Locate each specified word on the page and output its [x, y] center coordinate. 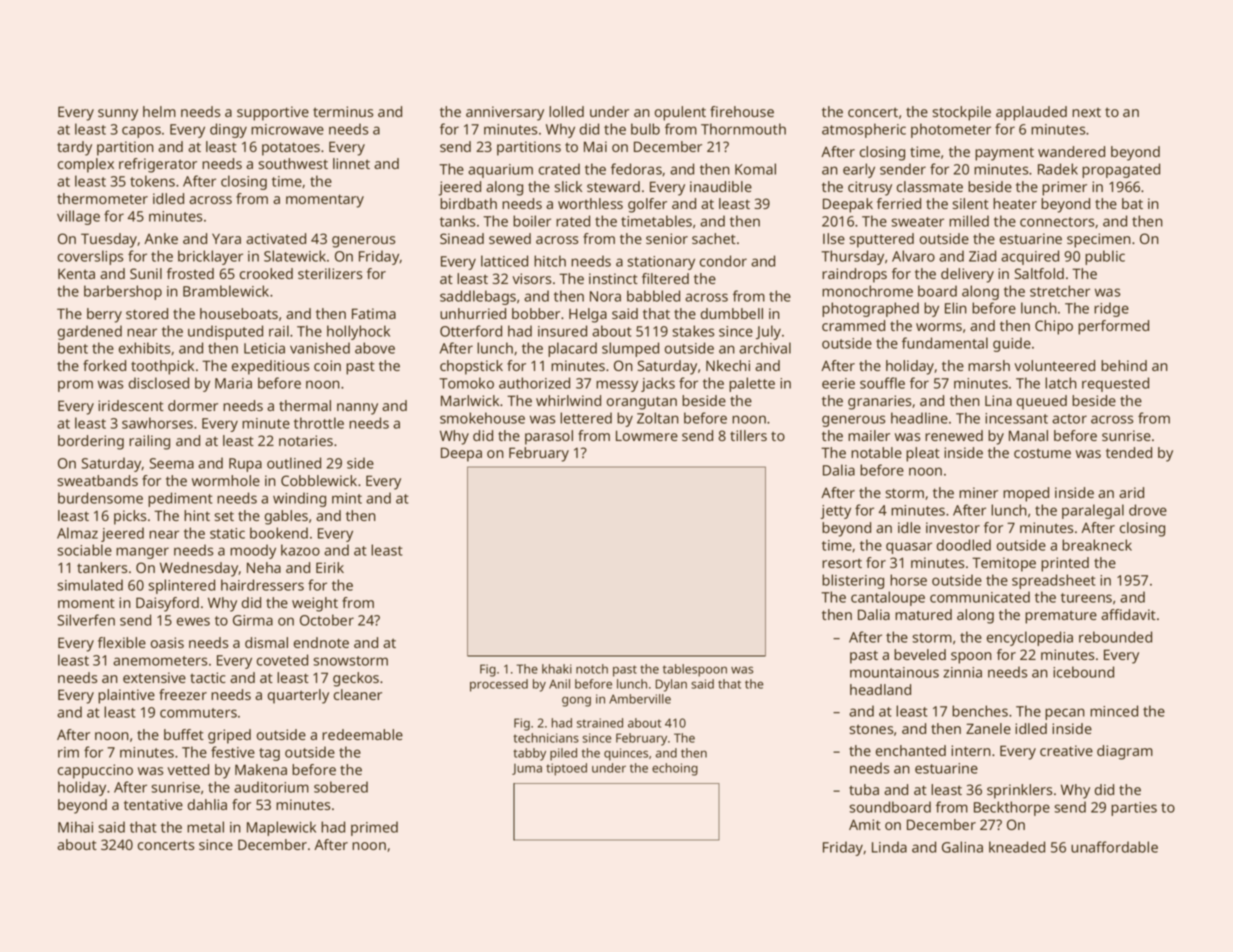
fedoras [636, 169]
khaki [557, 669]
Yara [226, 238]
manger [142, 553]
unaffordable [1114, 847]
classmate [930, 186]
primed [374, 828]
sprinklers [1019, 791]
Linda [889, 847]
